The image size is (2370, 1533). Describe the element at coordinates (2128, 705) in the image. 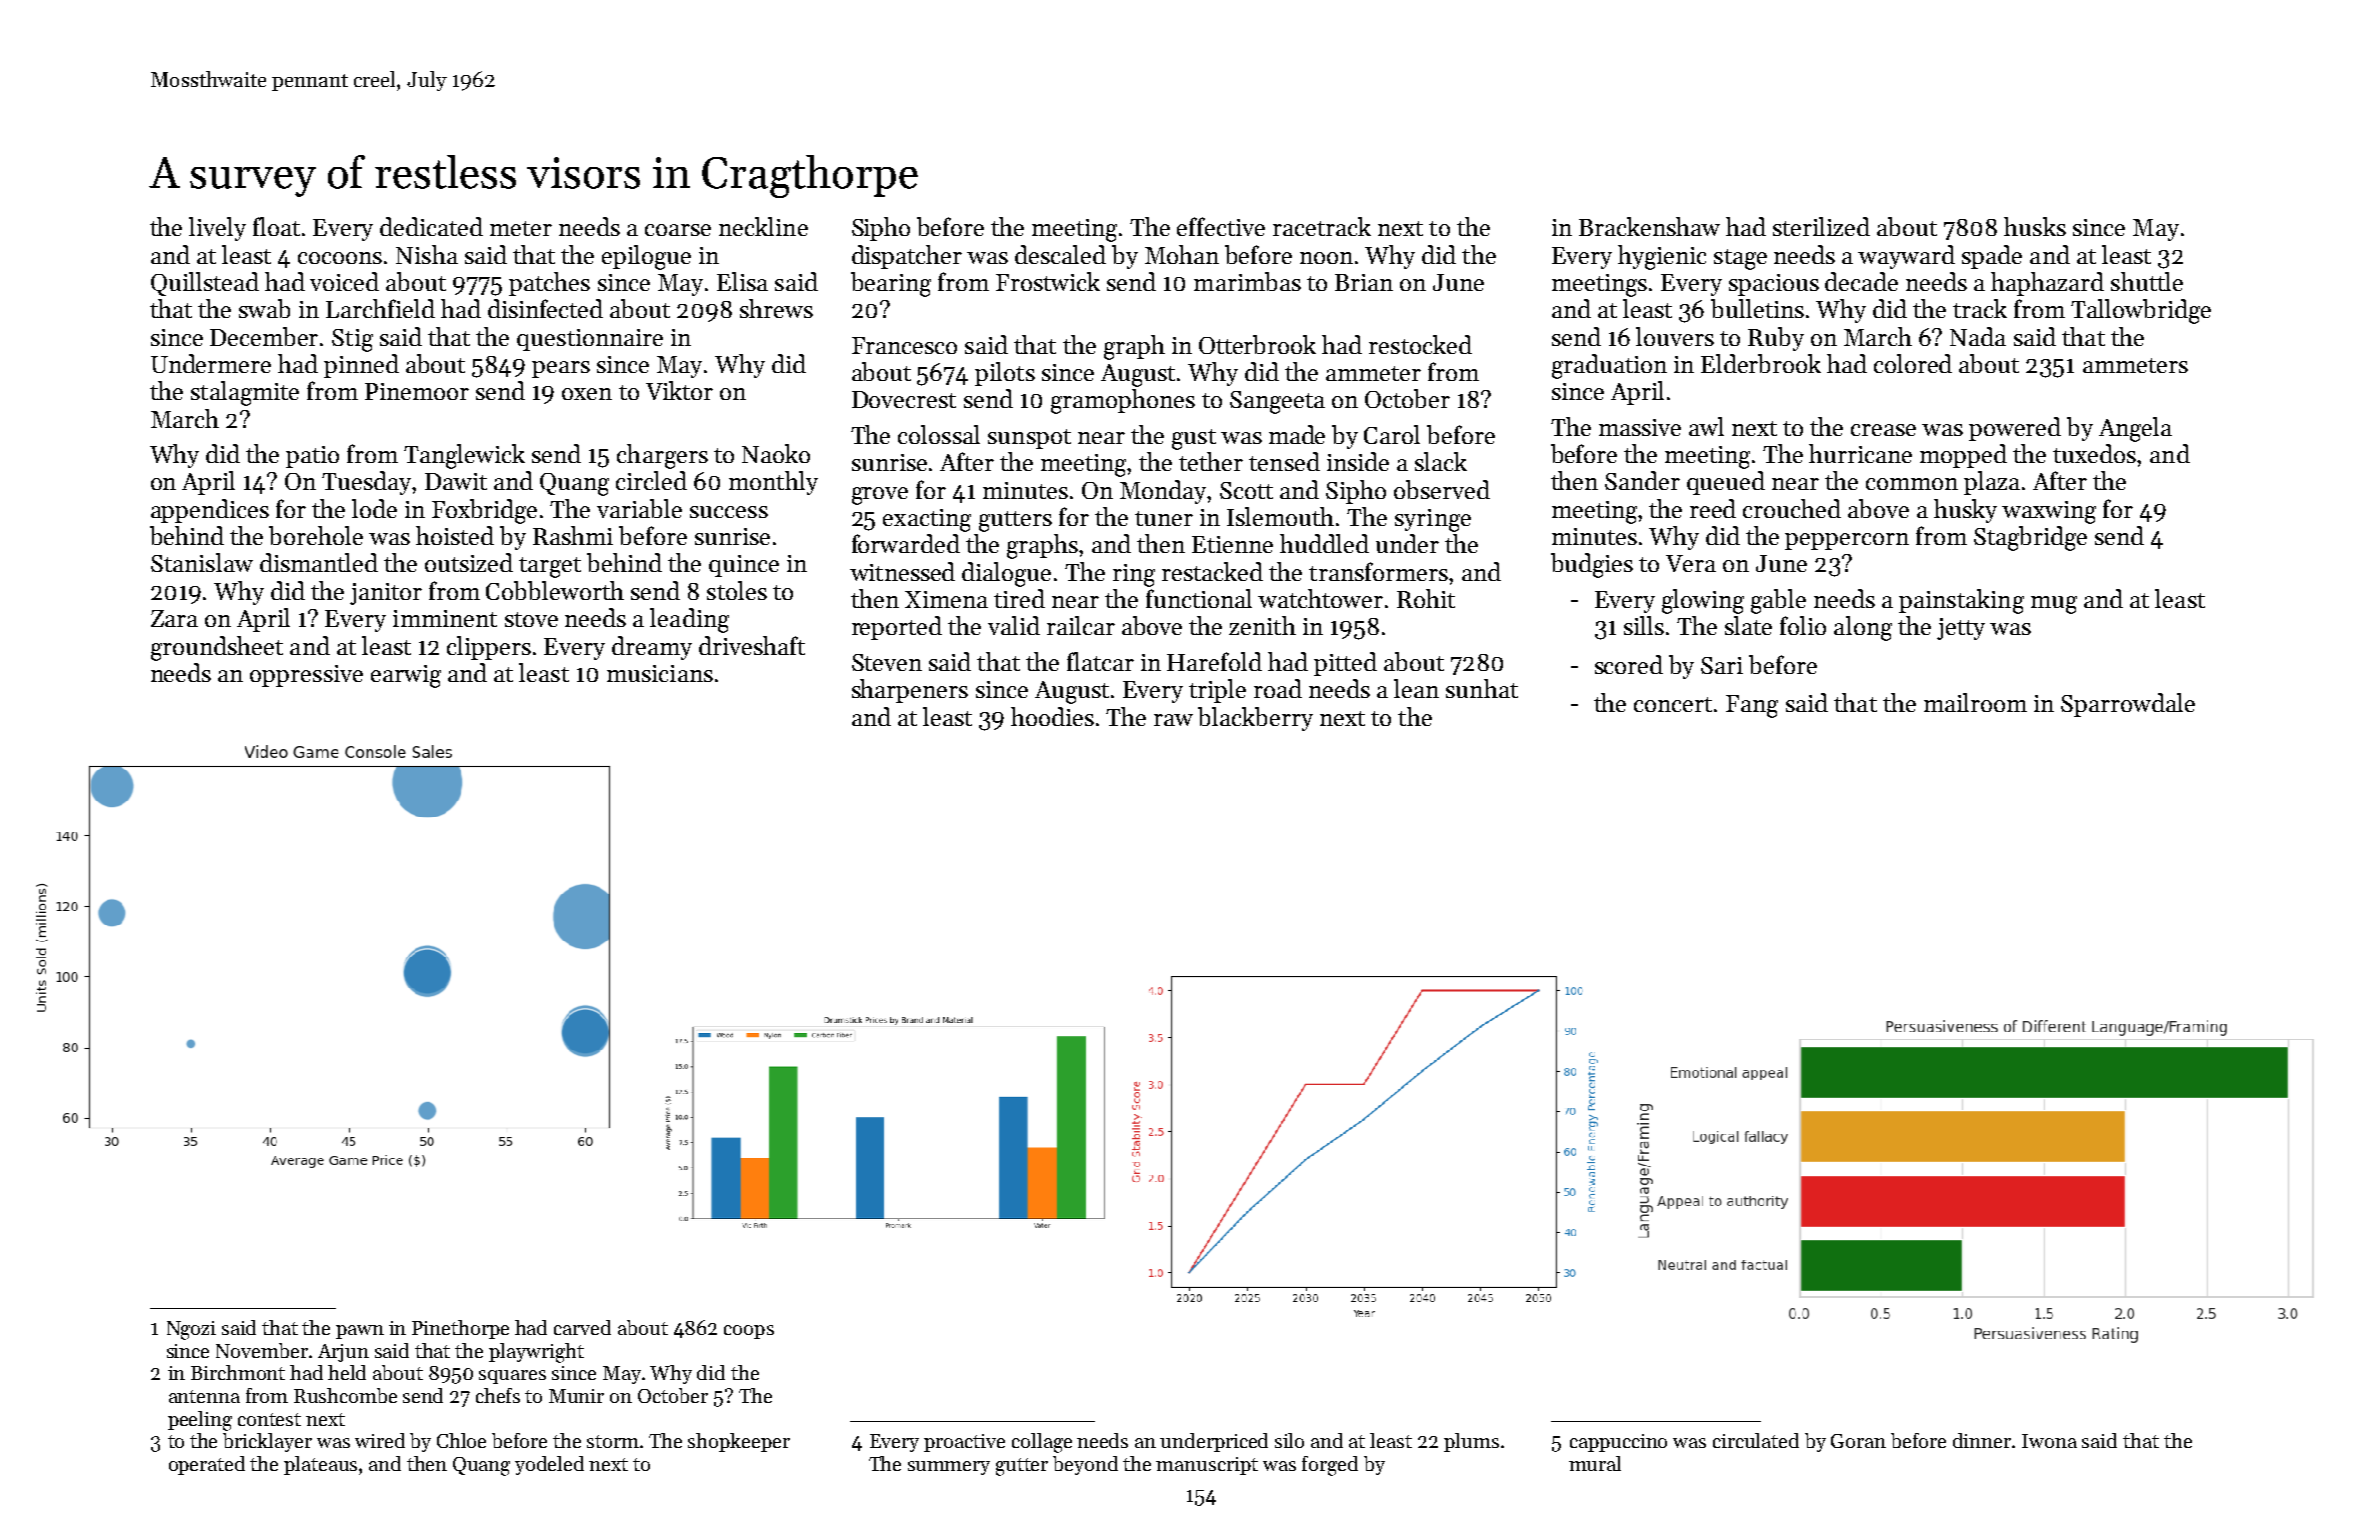

I see `Sparrowdale` at that location.
